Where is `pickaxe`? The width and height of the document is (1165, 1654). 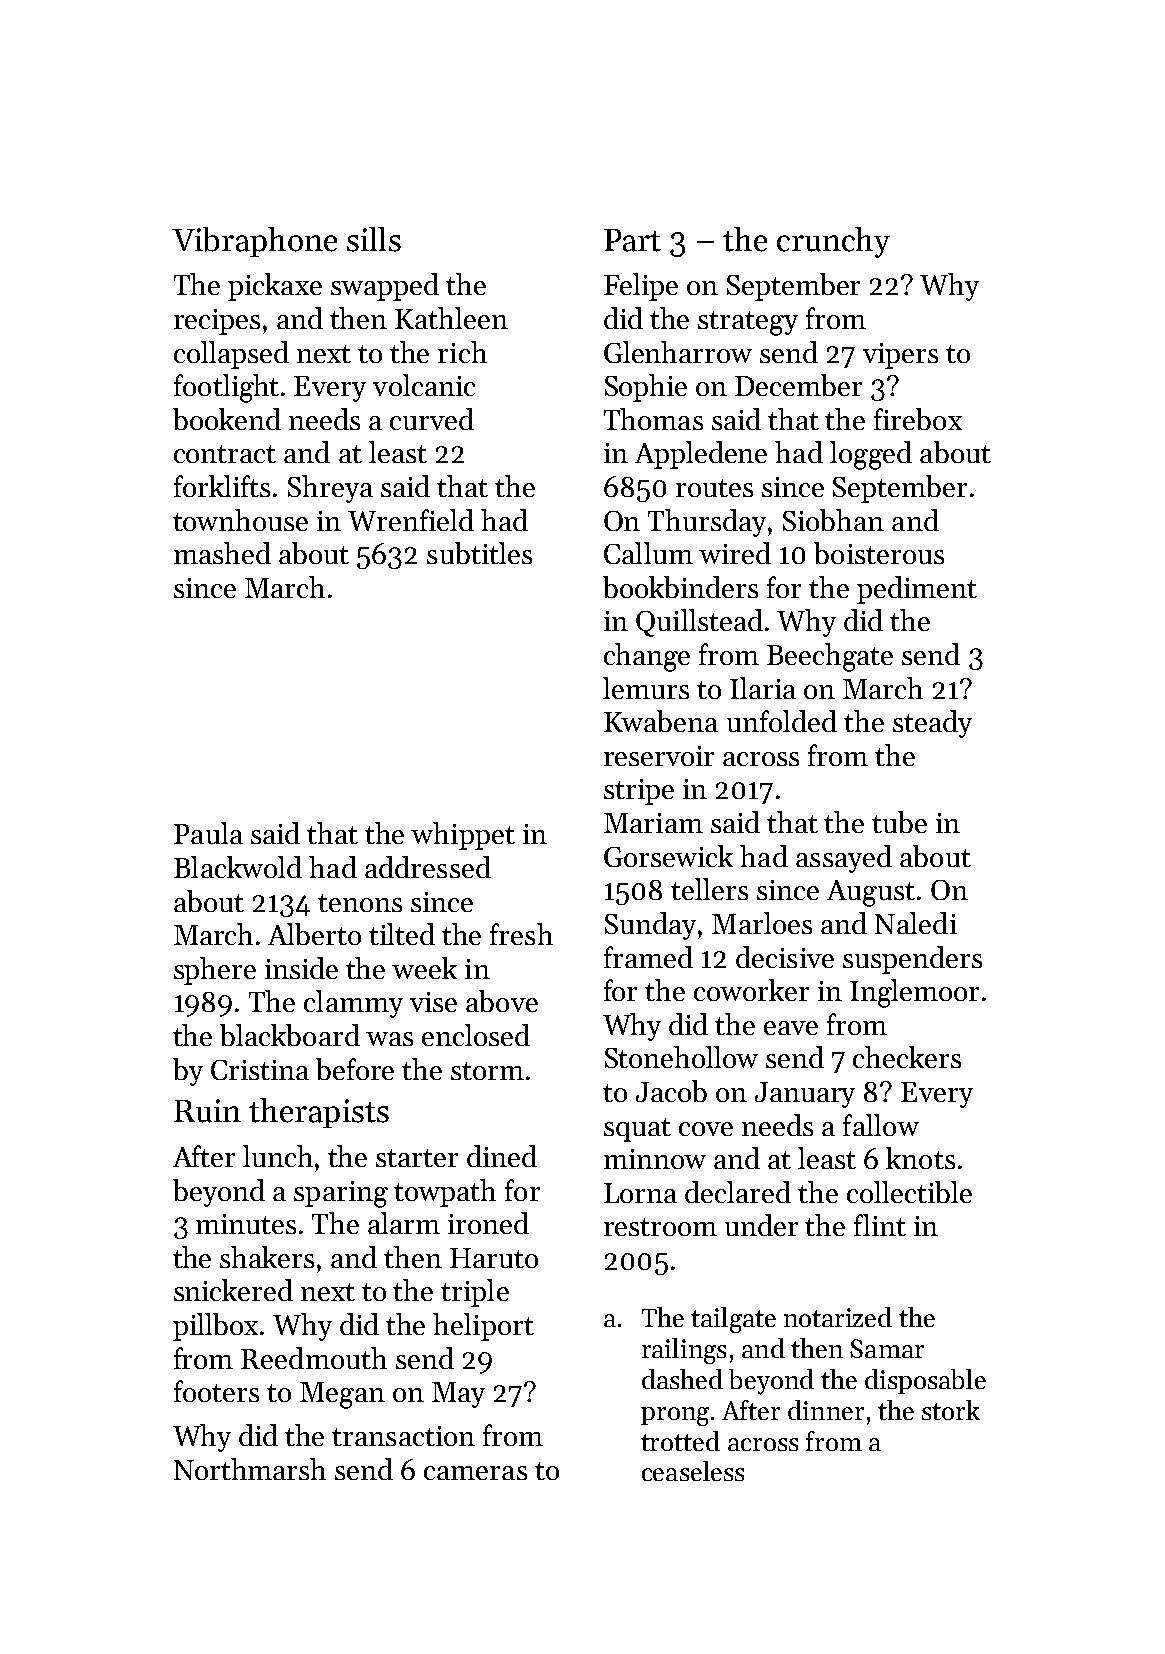 pickaxe is located at coordinates (275, 287).
